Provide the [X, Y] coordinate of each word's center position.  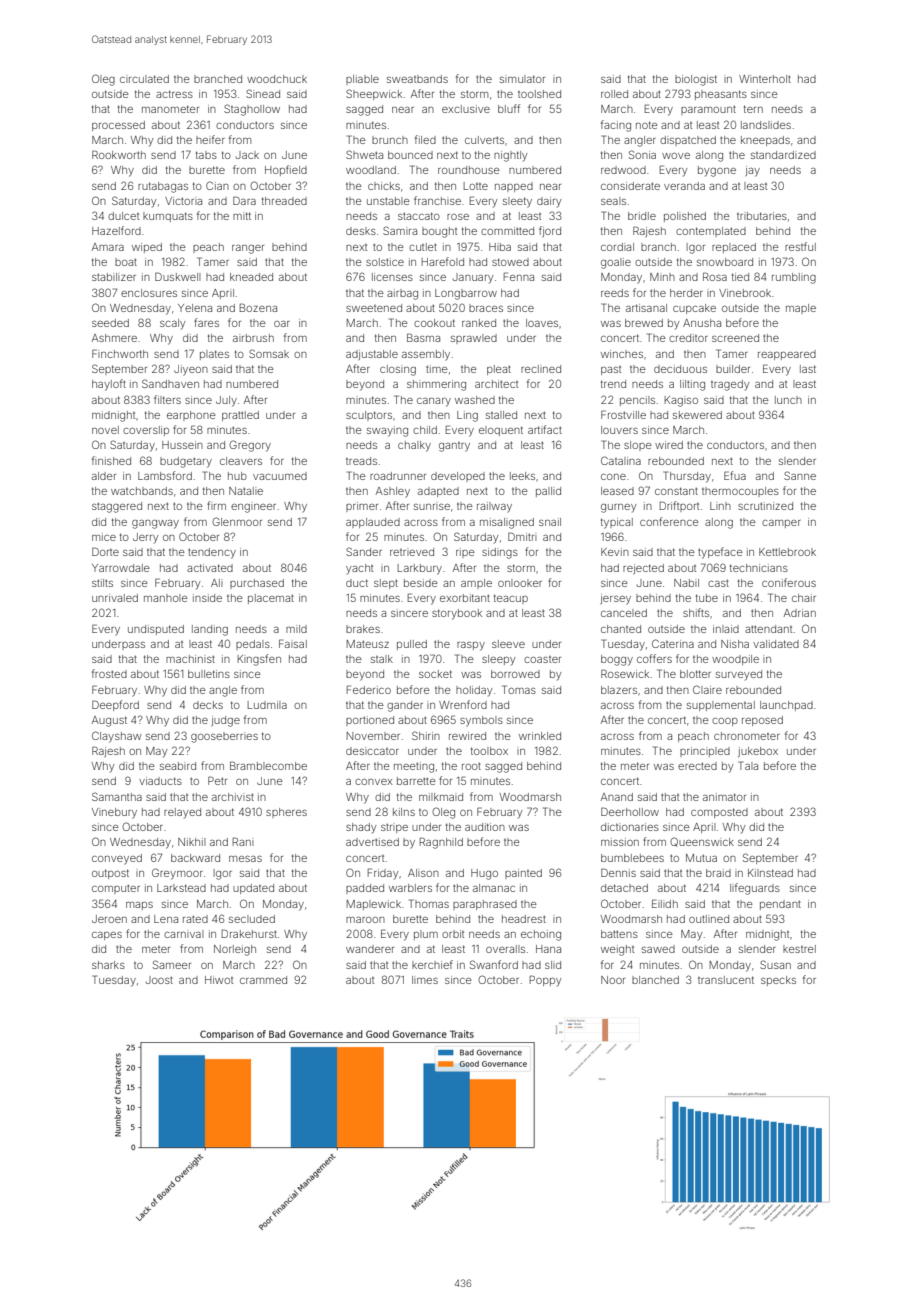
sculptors [369, 416]
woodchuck [277, 79]
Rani [243, 841]
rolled [614, 94]
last [808, 369]
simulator [522, 79]
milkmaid [441, 797]
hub [237, 476]
